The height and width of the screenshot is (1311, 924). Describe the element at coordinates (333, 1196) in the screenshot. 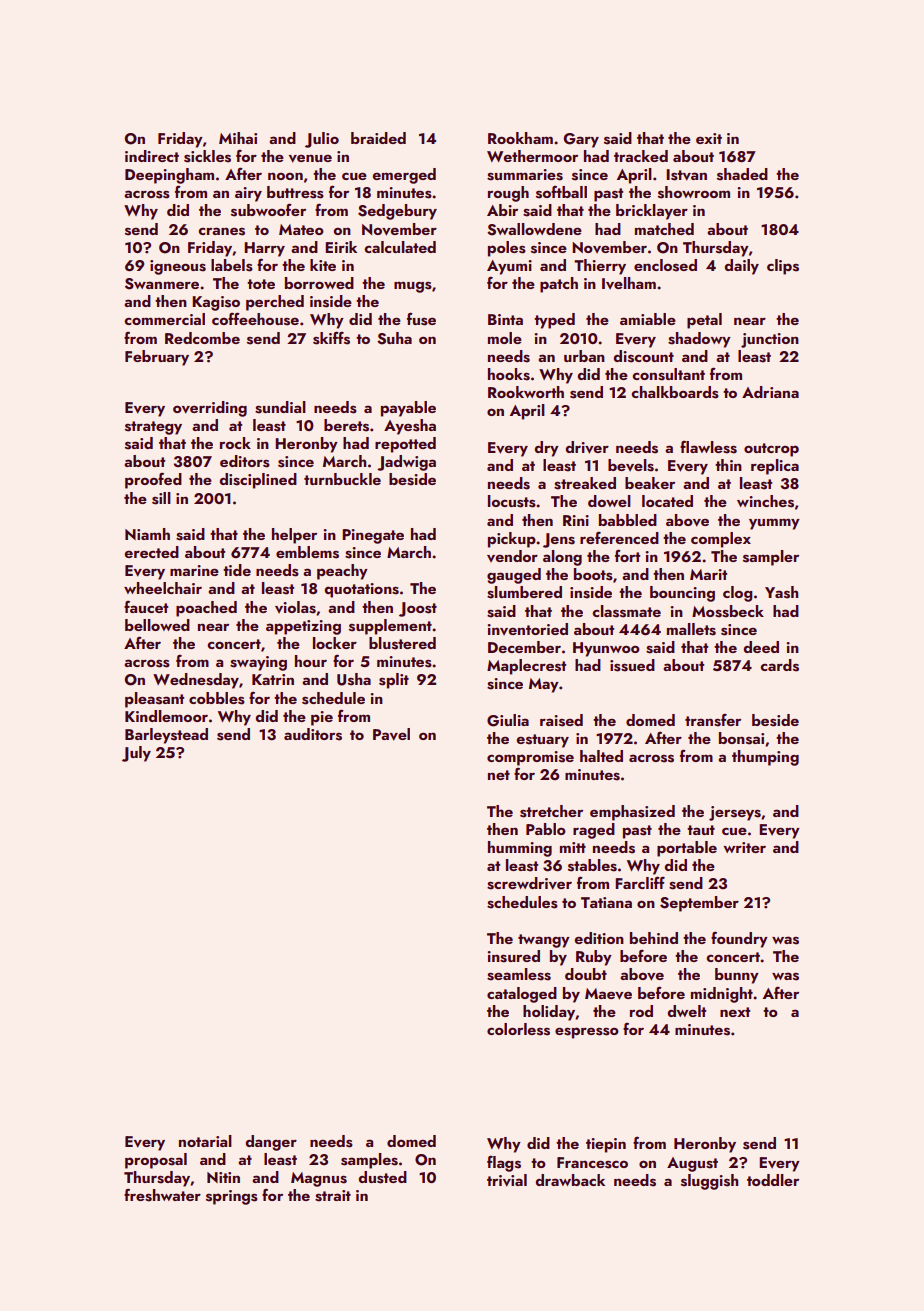

I see `strait` at that location.
